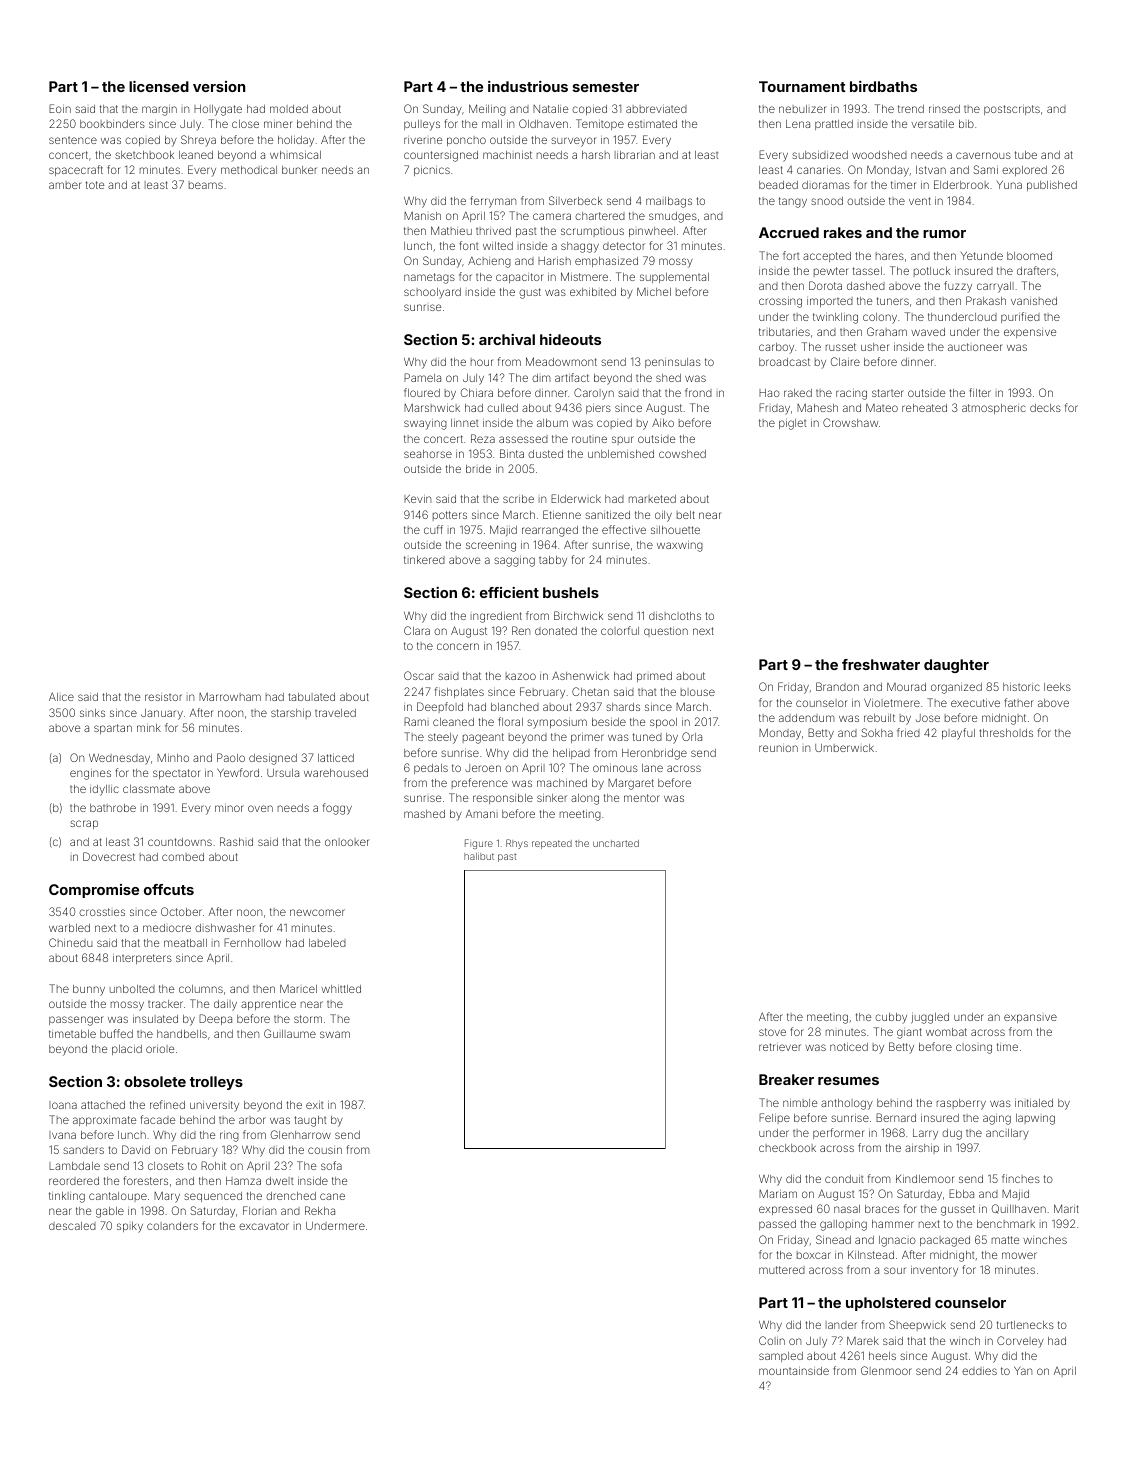  Describe the element at coordinates (110, 1212) in the image. I see `gable` at that location.
